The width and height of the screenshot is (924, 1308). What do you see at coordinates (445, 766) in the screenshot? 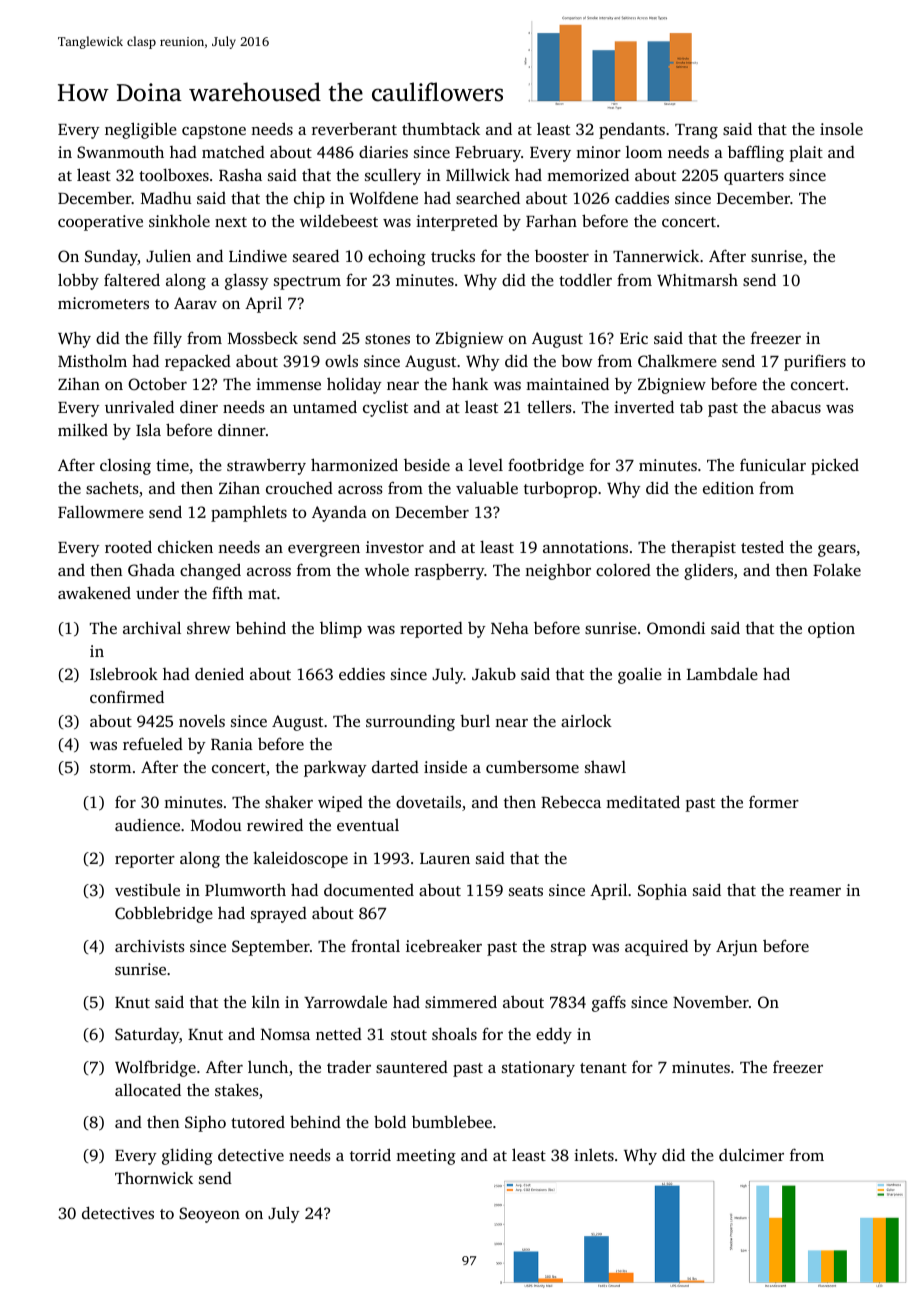
I see `inside` at bounding box center [445, 766].
